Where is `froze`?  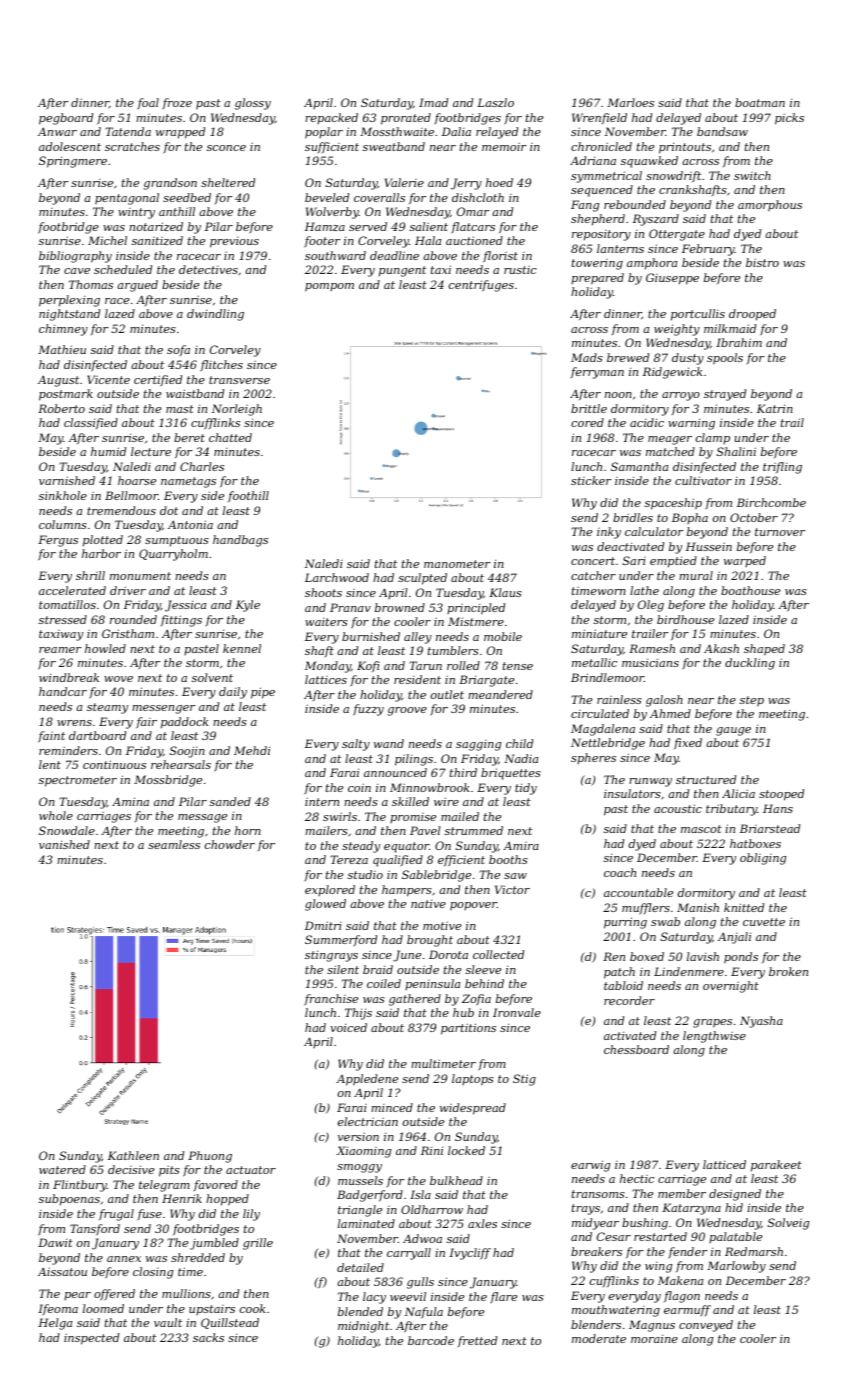 froze is located at coordinates (177, 104).
